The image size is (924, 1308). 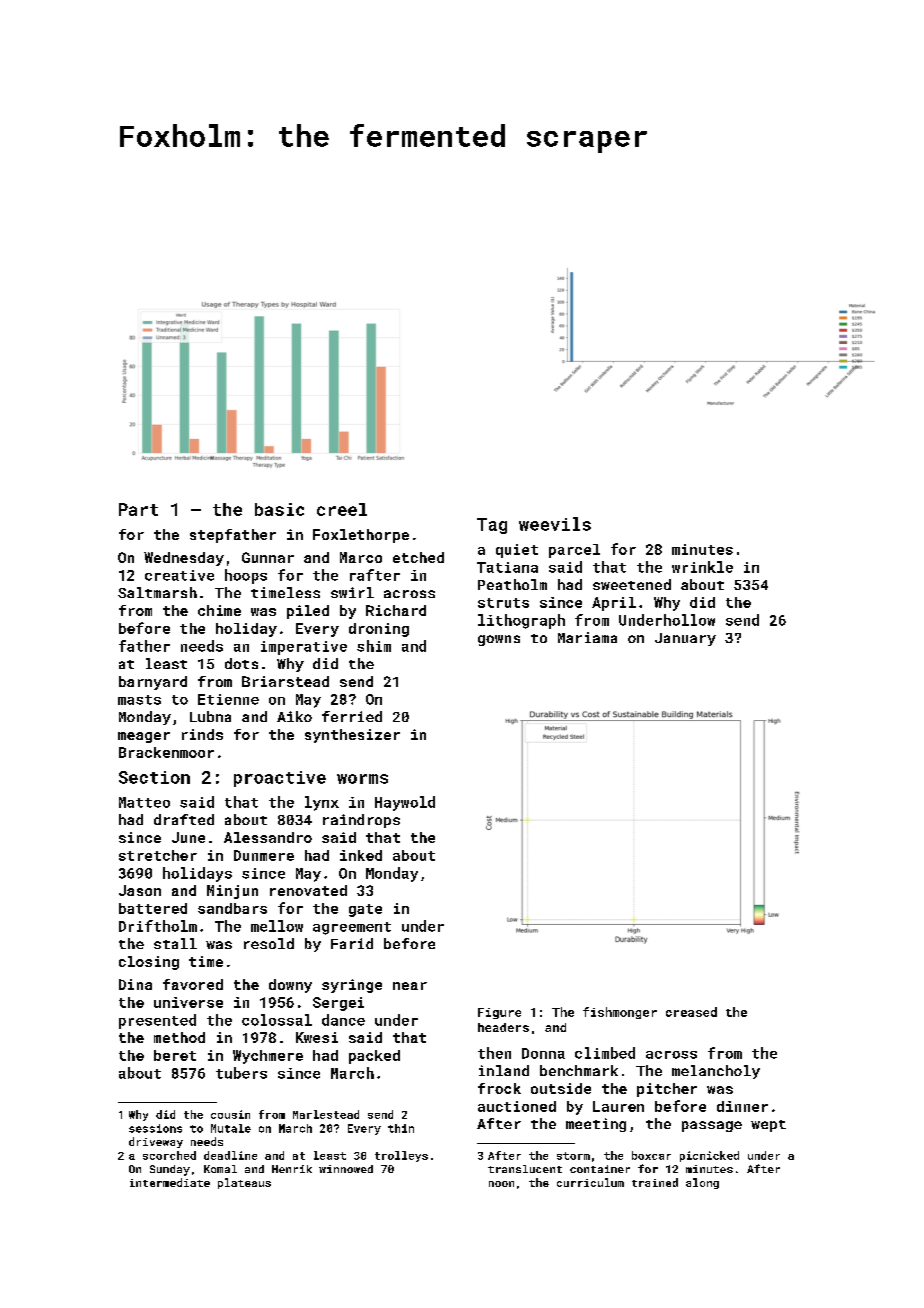 I want to click on weevils, so click(x=555, y=524).
